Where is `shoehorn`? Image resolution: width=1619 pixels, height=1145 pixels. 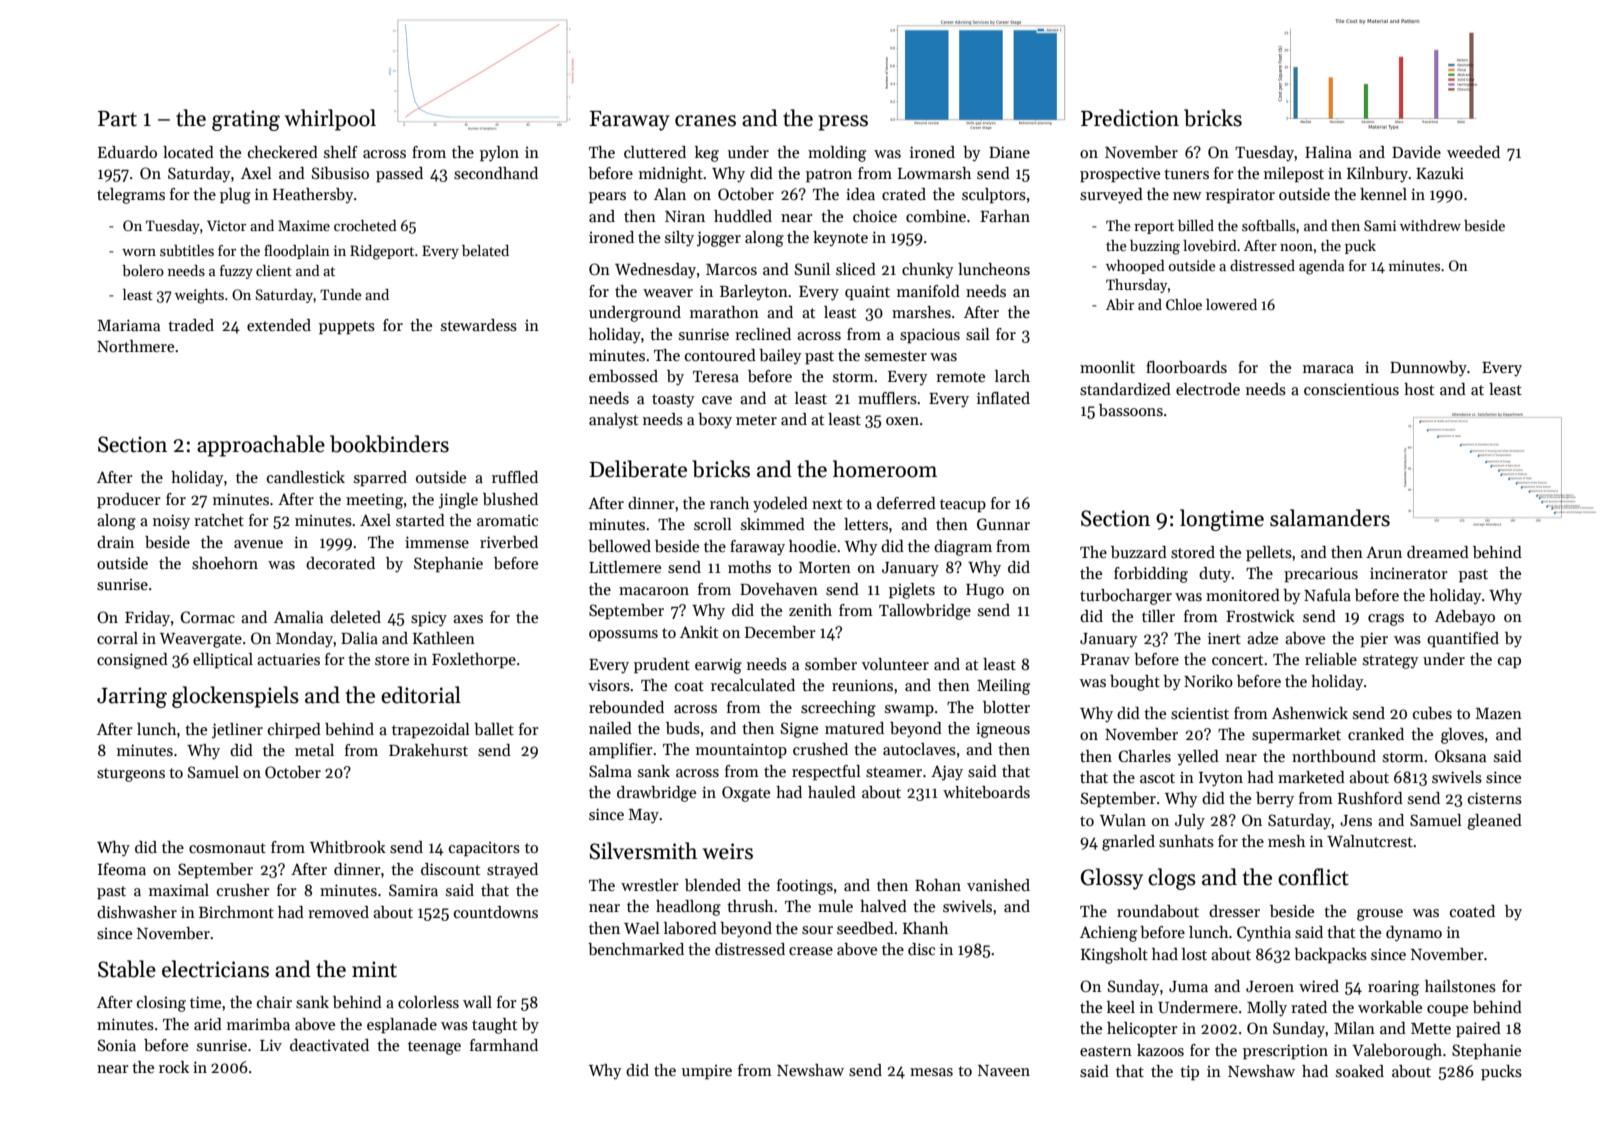
shoehorn is located at coordinates (225, 563).
